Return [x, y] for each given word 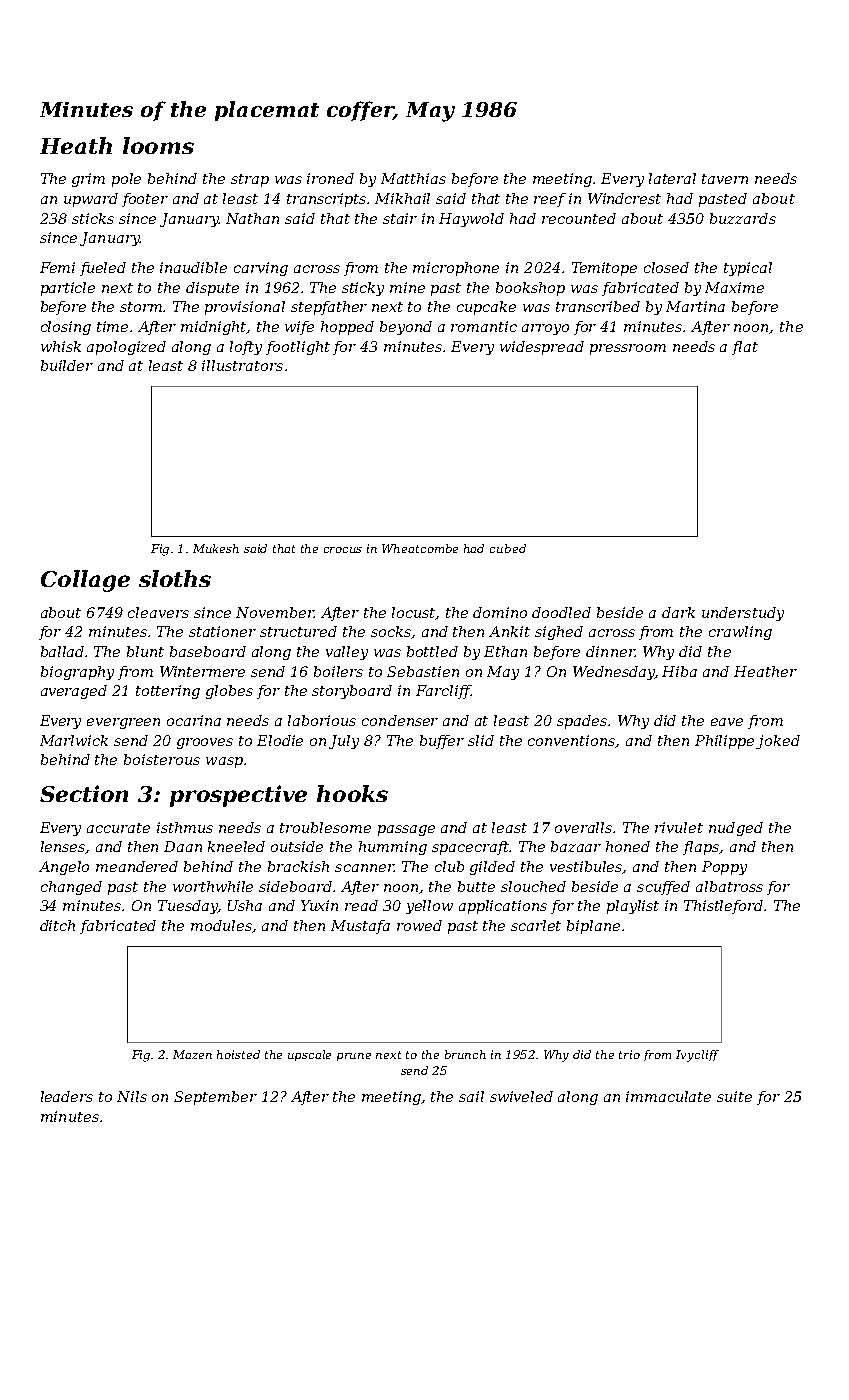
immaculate [668, 1096]
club [449, 866]
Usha [245, 905]
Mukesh [216, 548]
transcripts [327, 200]
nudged [736, 829]
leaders [67, 1096]
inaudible [193, 267]
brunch [465, 1054]
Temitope [604, 269]
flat [745, 348]
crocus [343, 550]
